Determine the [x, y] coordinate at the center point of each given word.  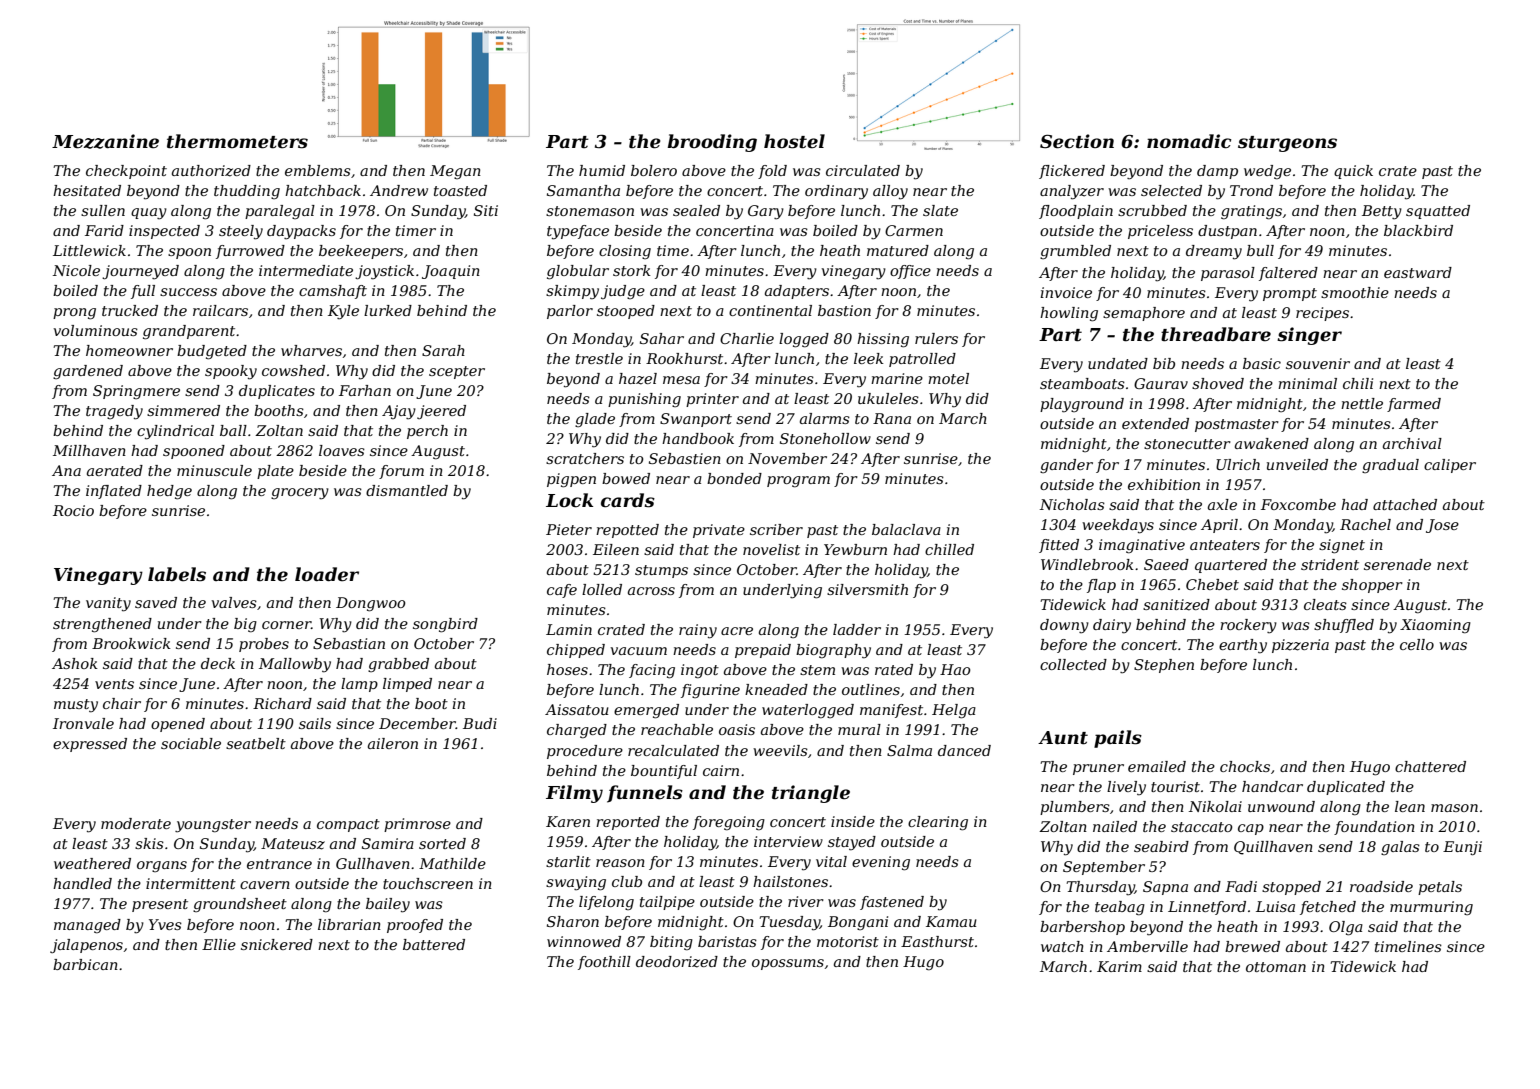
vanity [108, 604]
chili [1358, 383]
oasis [737, 729]
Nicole [76, 270]
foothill [604, 963]
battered [434, 944]
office [910, 272]
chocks [1245, 766]
